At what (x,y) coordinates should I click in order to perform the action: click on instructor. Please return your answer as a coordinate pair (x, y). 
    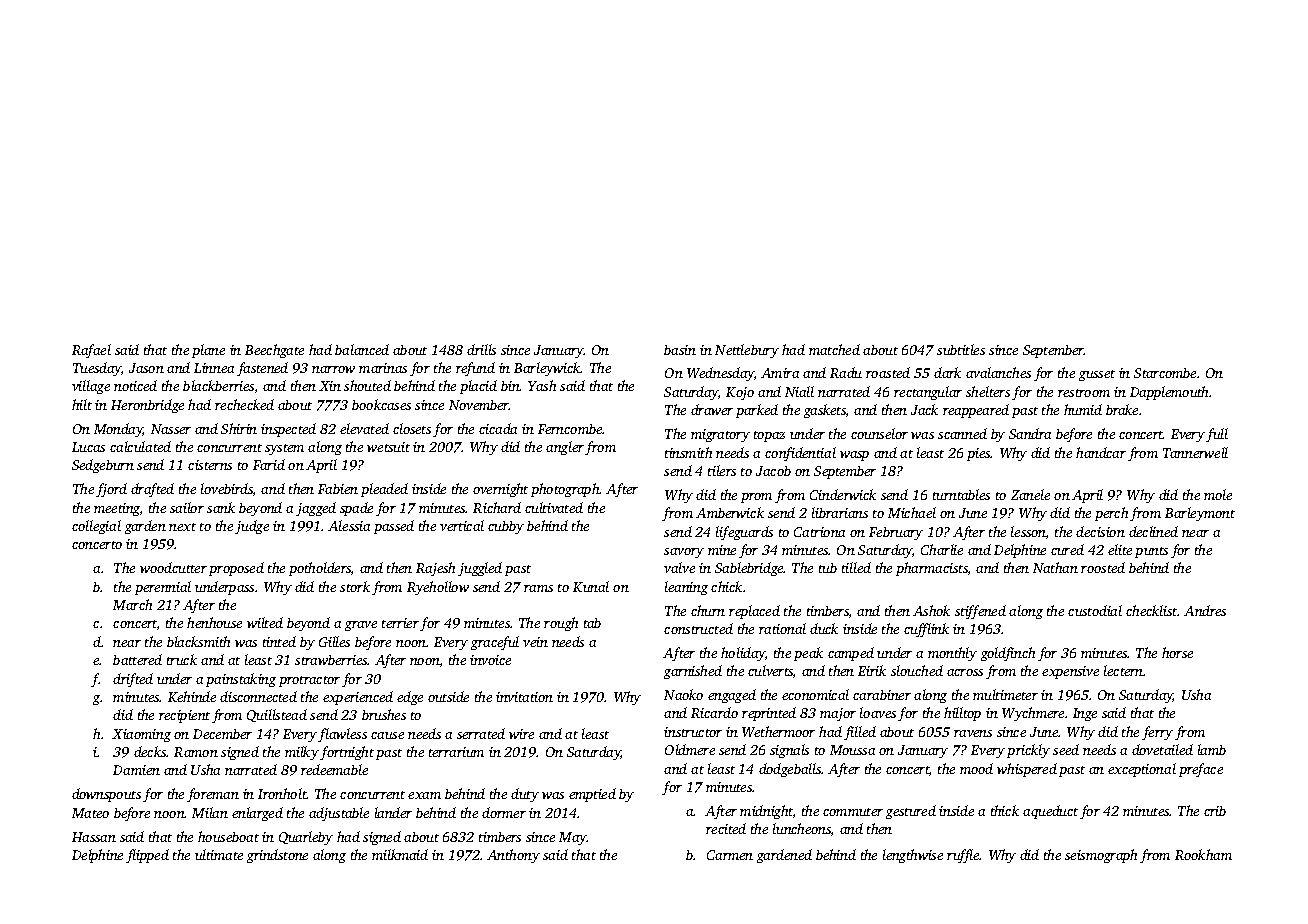
    Looking at the image, I should click on (693, 732).
